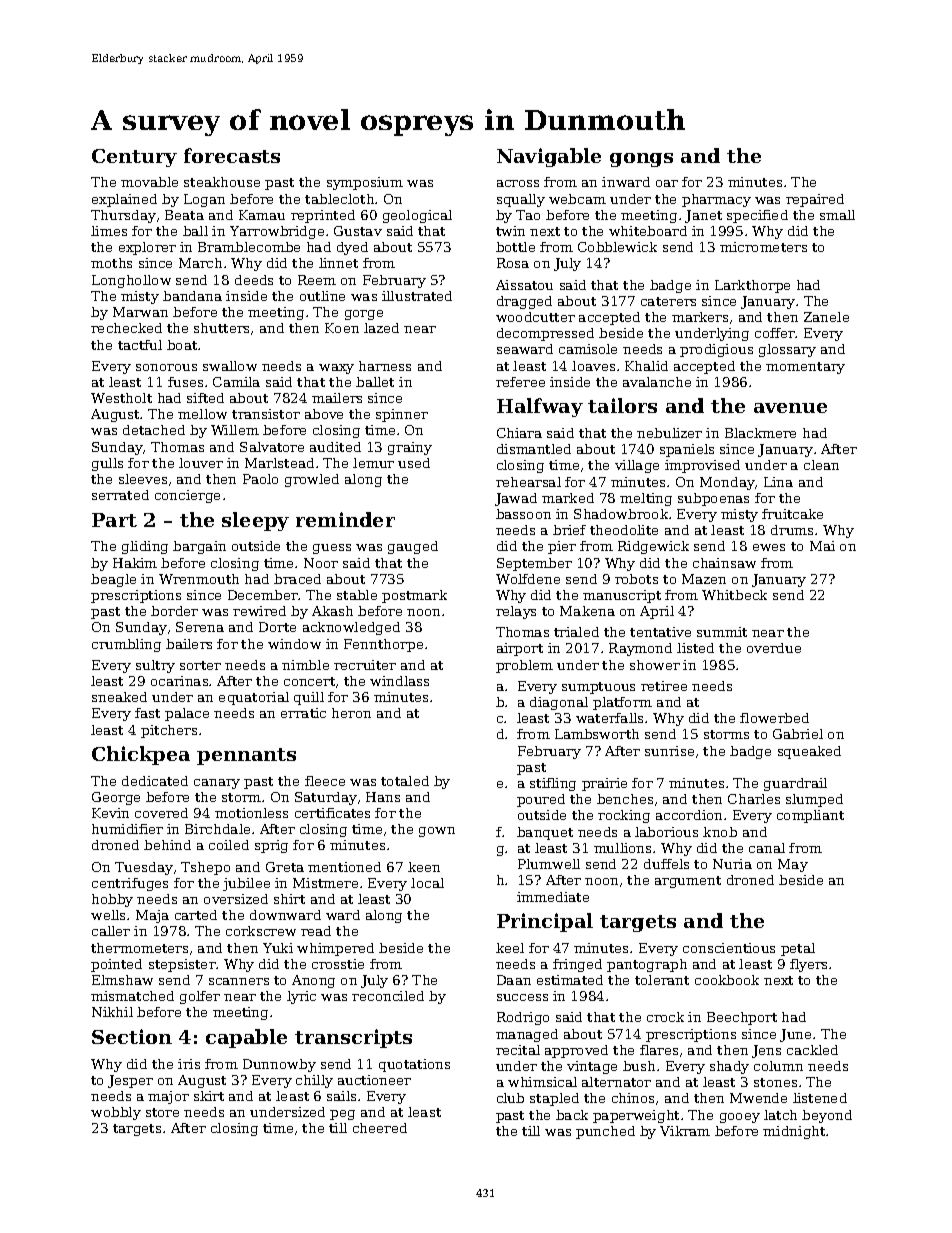  Describe the element at coordinates (381, 328) in the screenshot. I see `lazed` at that location.
